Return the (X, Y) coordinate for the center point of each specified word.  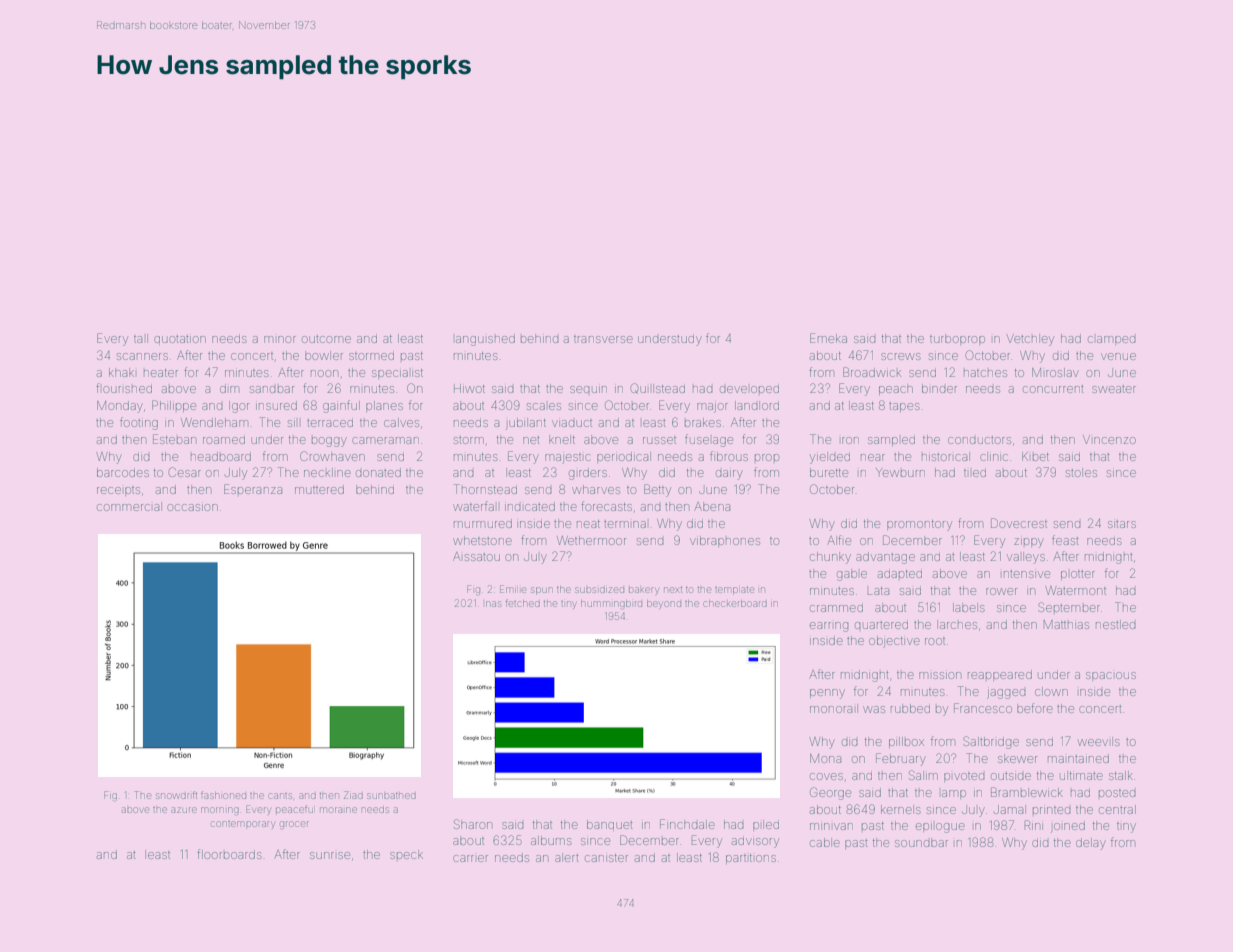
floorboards (229, 854)
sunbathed (391, 796)
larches (957, 624)
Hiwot (469, 388)
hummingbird (611, 604)
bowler (324, 355)
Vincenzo (1109, 439)
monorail (834, 708)
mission (940, 675)
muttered (319, 489)
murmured (483, 523)
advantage (885, 558)
